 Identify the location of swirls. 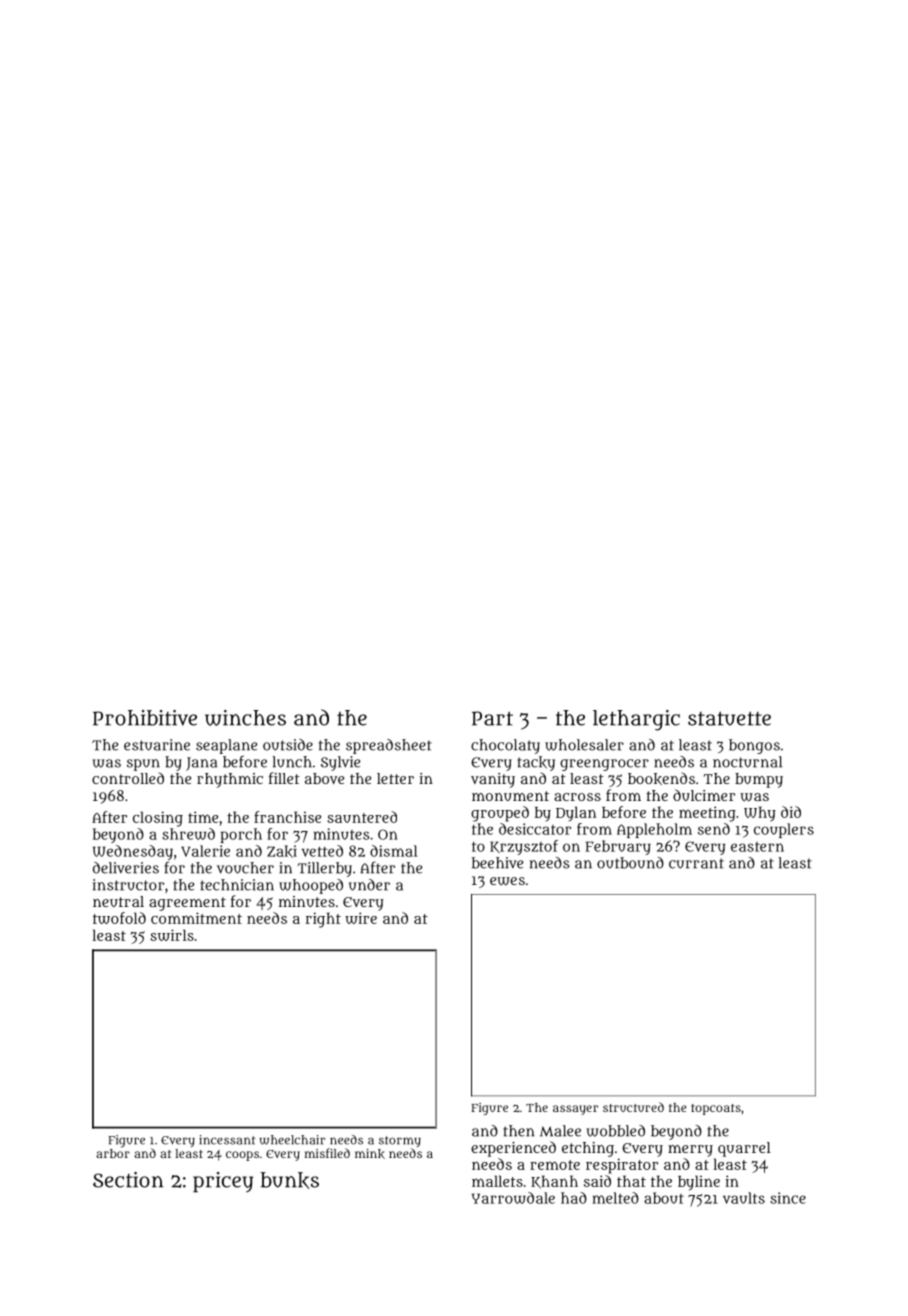
(172, 935).
